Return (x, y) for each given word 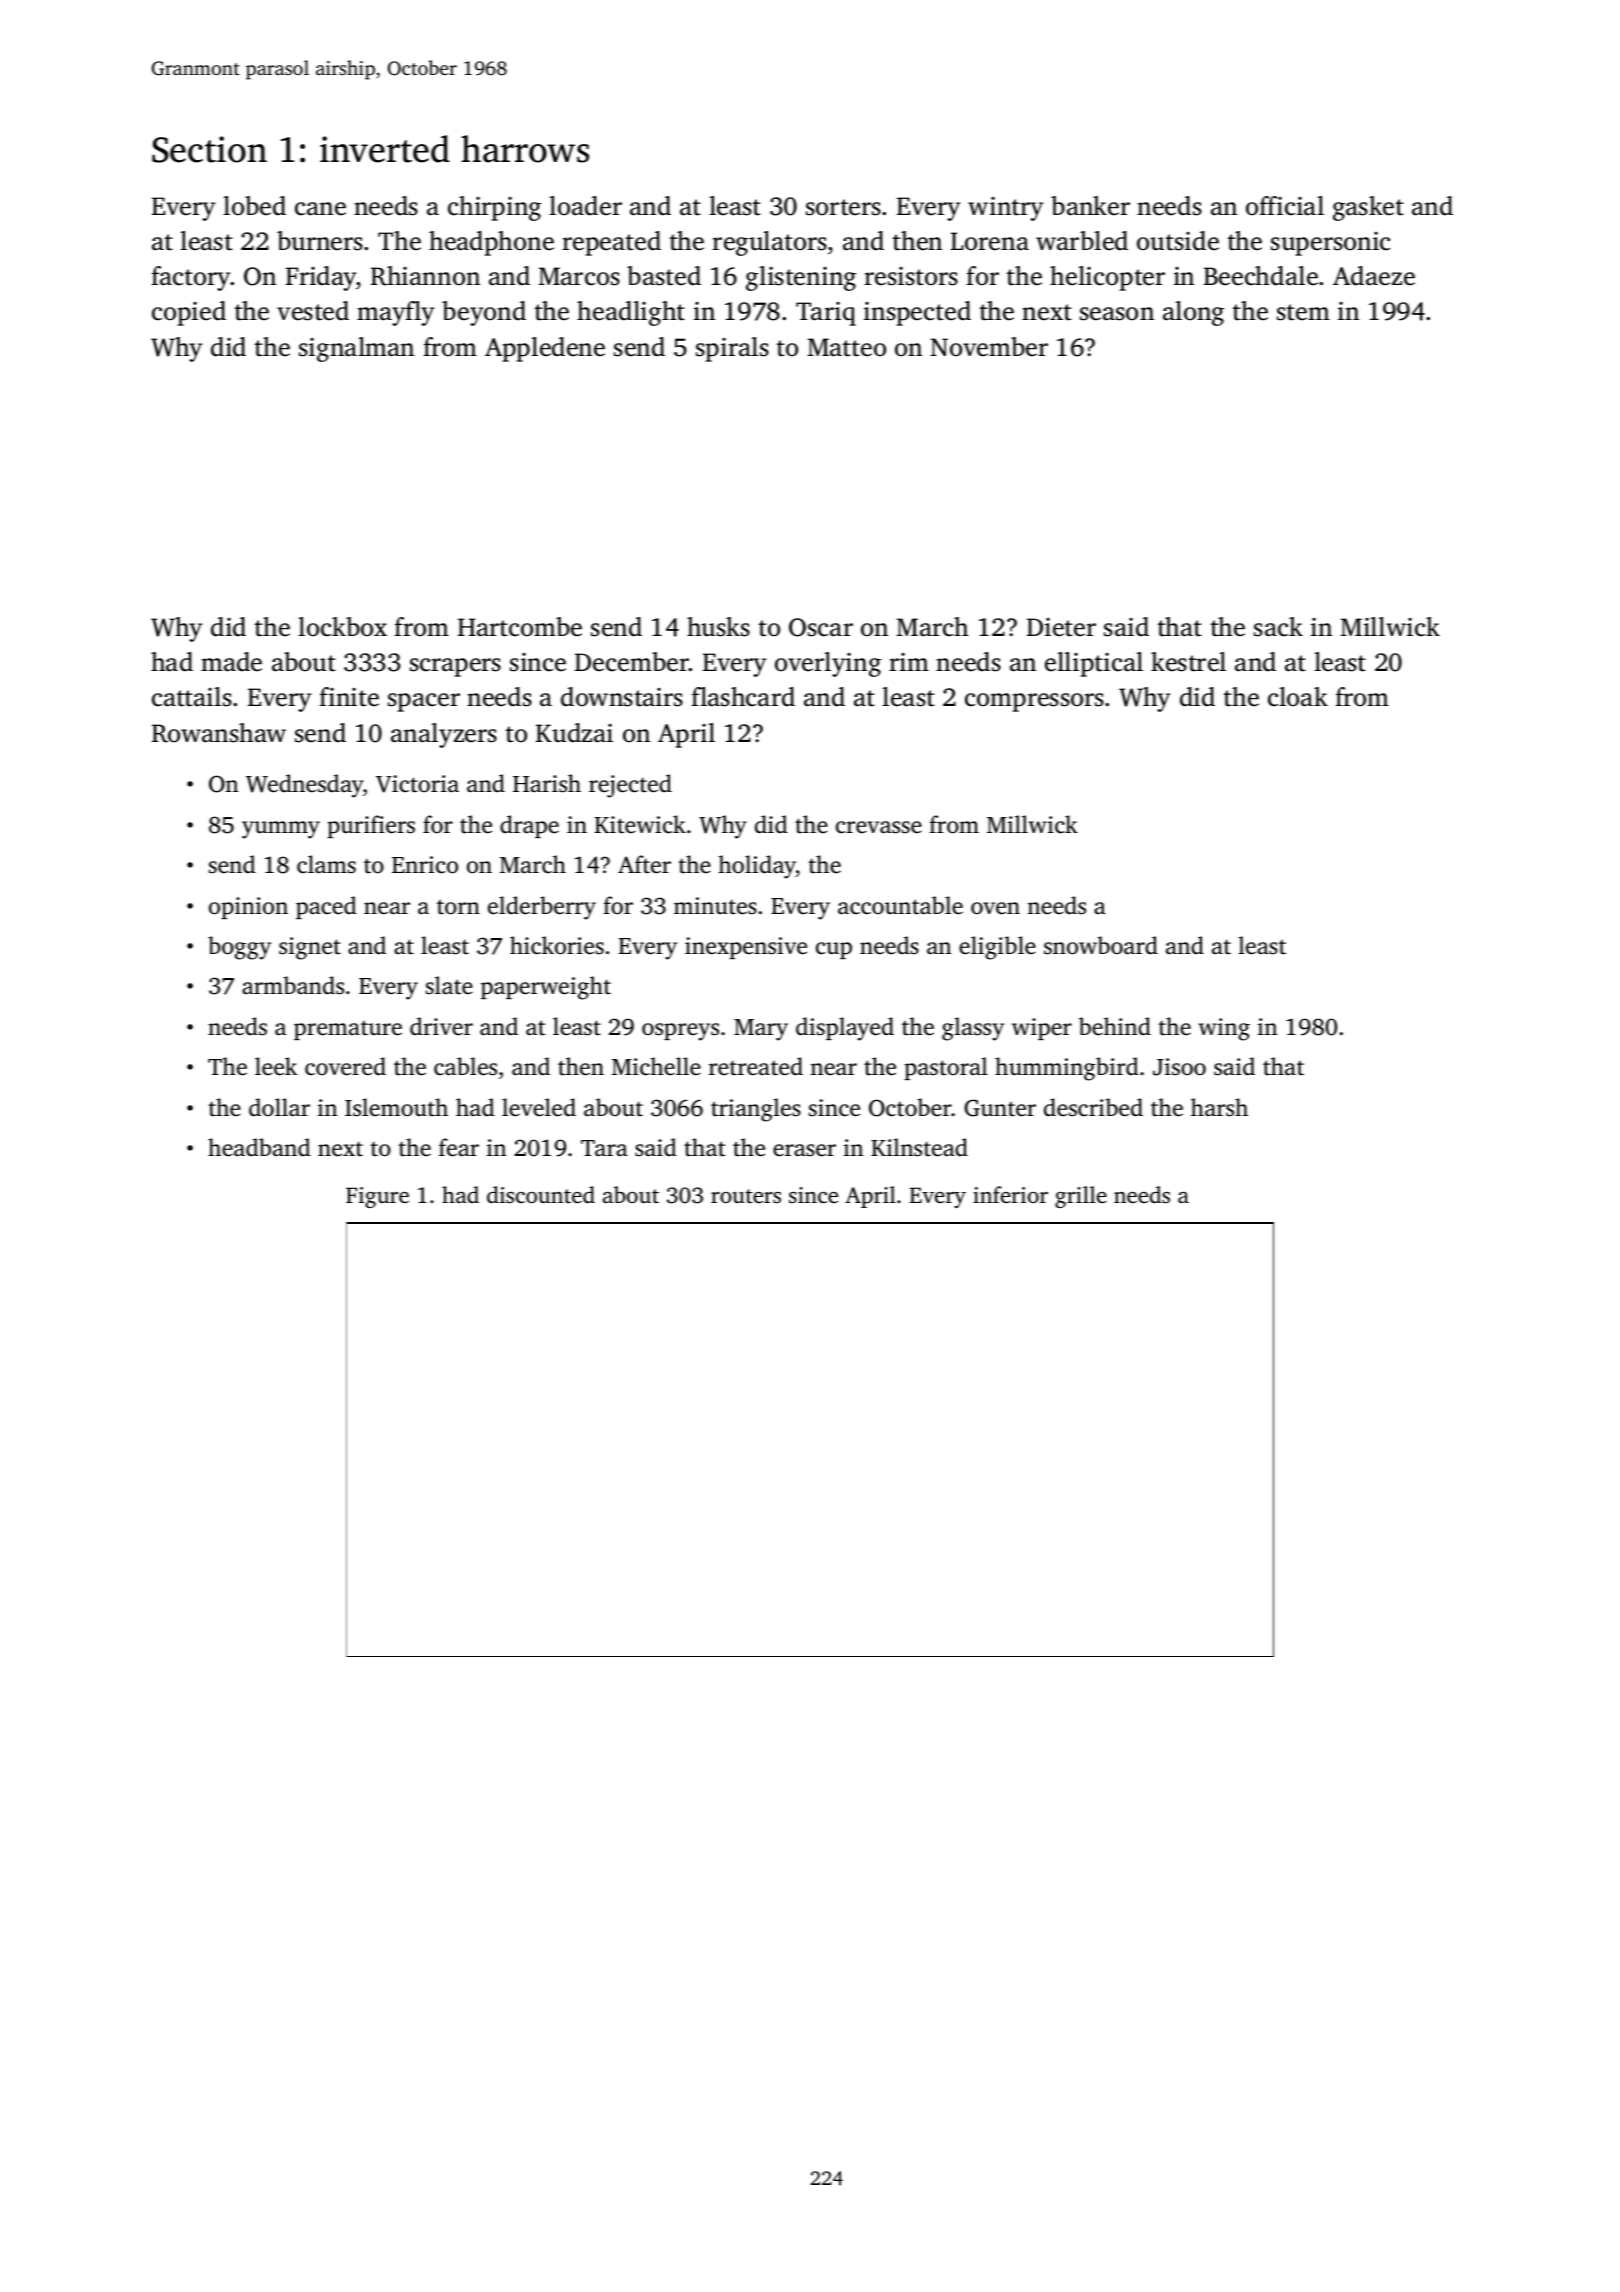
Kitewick (640, 824)
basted (664, 276)
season (1117, 314)
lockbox (342, 627)
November (989, 347)
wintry (1006, 209)
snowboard (1101, 945)
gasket (1368, 208)
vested (313, 311)
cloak (1298, 697)
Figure (377, 1197)
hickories (557, 945)
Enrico (425, 865)
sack (1278, 627)
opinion (248, 908)
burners (320, 241)
